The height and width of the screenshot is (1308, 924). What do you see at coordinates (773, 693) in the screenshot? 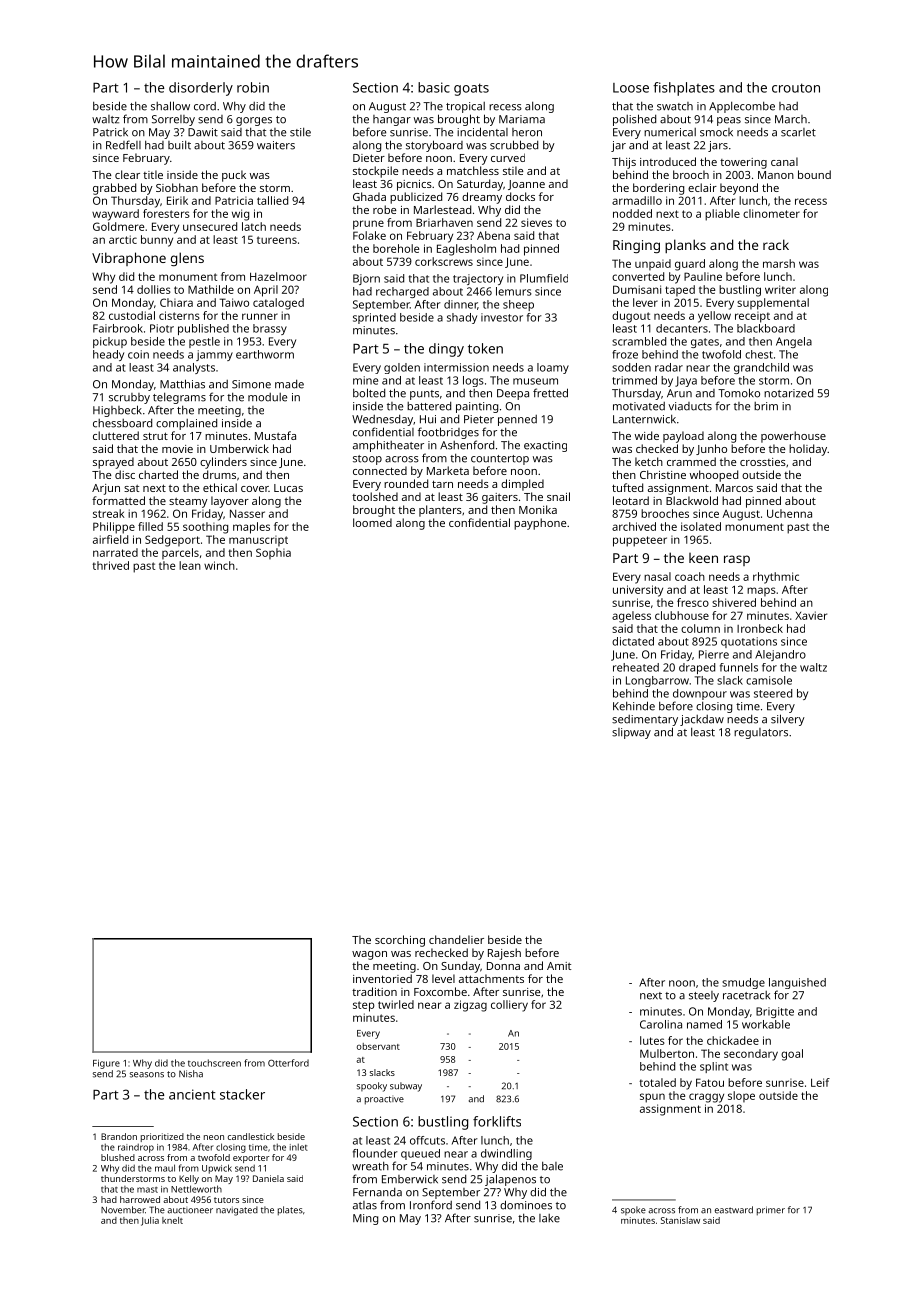
I see `steered` at bounding box center [773, 693].
